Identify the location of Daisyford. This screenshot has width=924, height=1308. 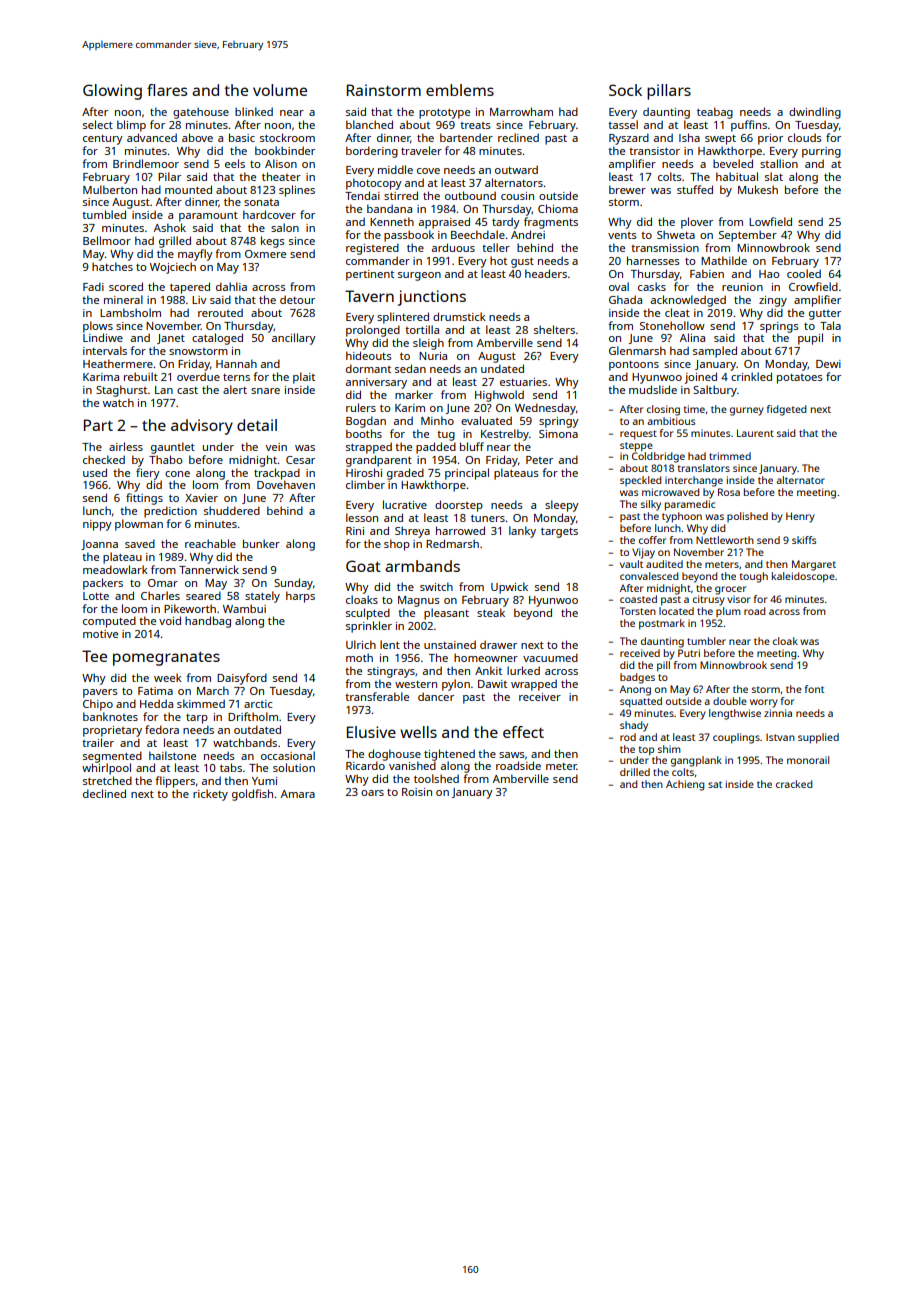
(242, 679).
